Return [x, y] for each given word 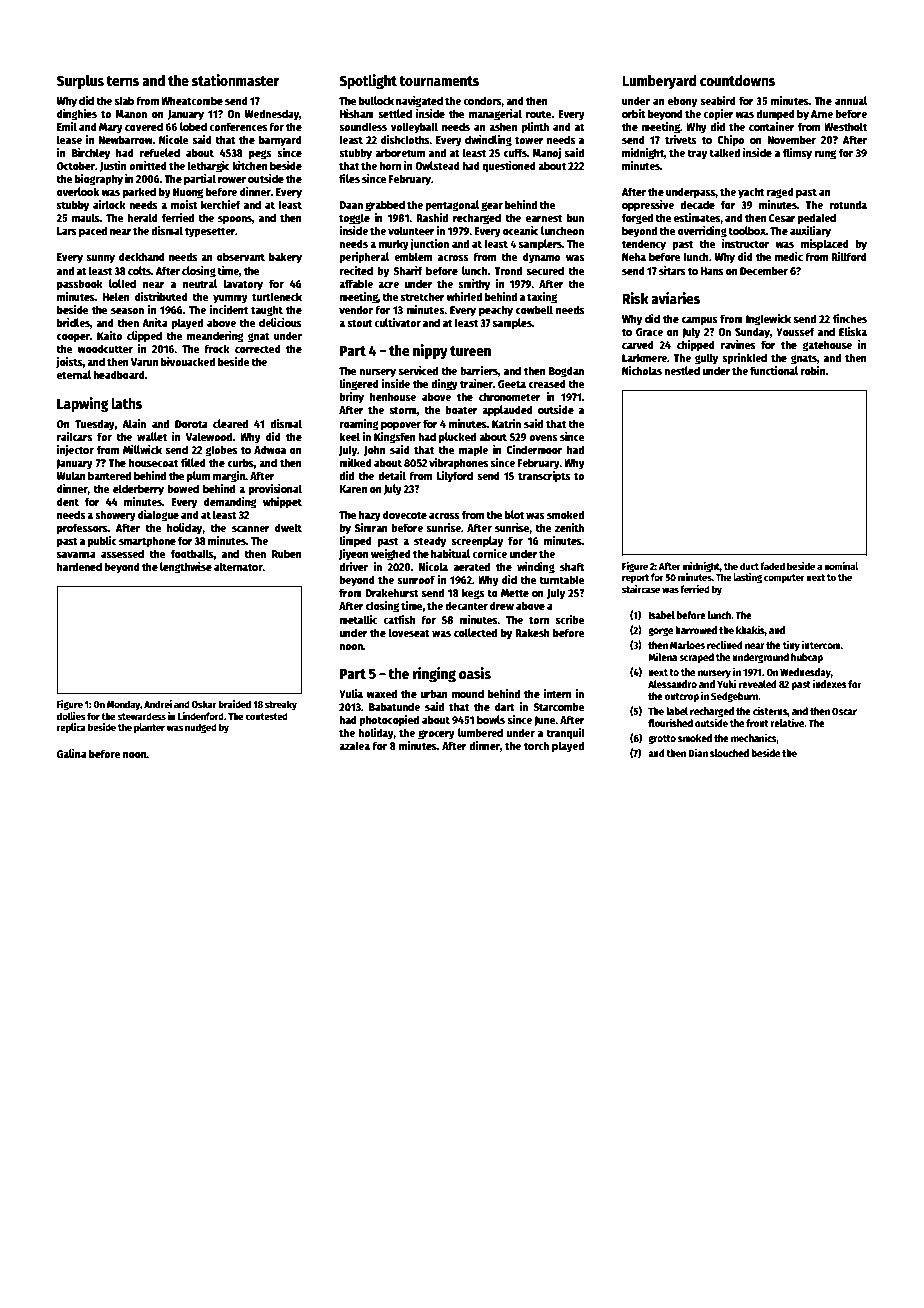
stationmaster [236, 80]
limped [355, 542]
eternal [74, 374]
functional [774, 370]
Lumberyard [659, 82]
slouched [729, 753]
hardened [79, 566]
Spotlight [368, 81]
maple [473, 451]
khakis [750, 629]
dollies [71, 716]
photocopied [389, 721]
